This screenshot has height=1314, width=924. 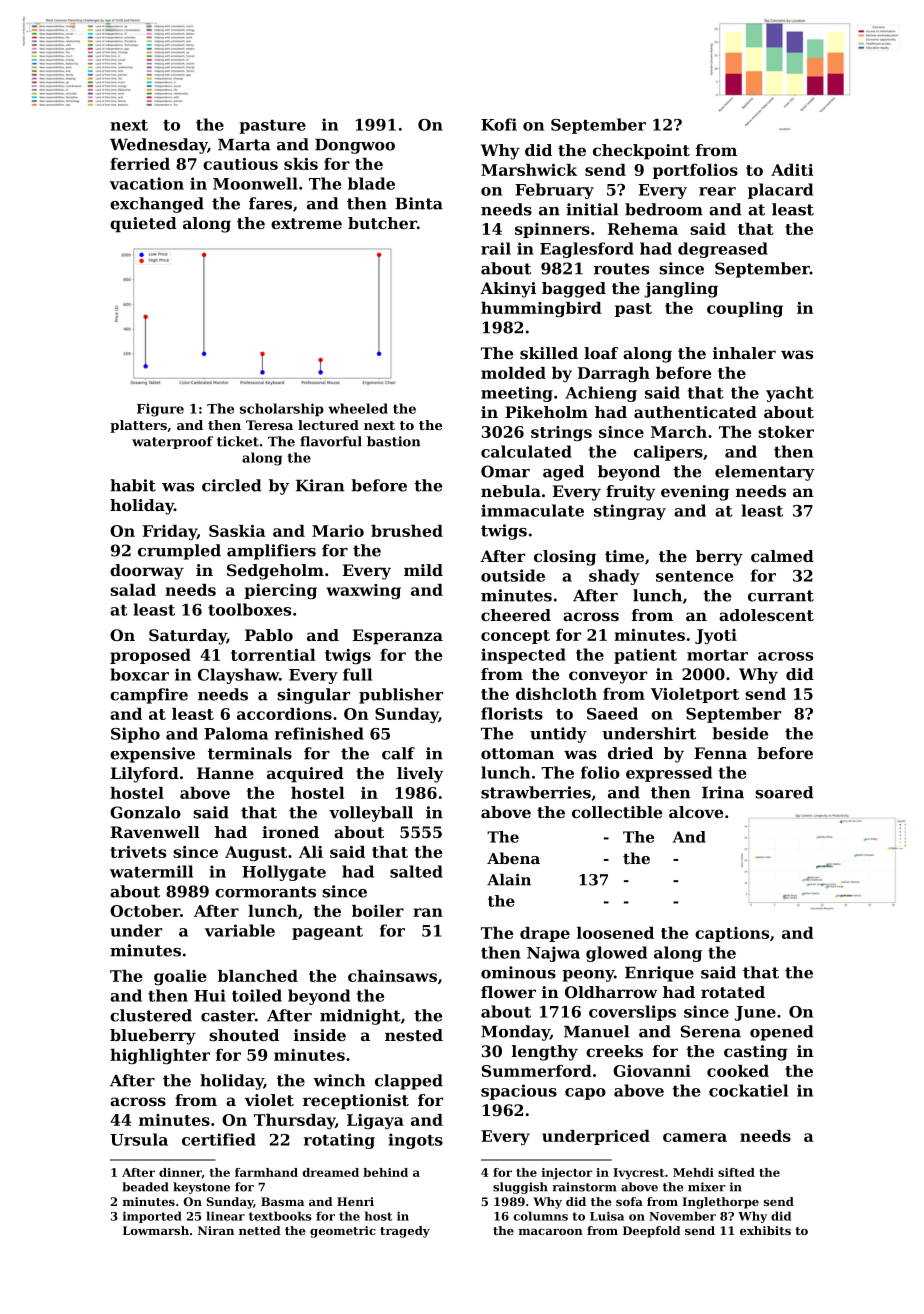 I want to click on Gonzalo, so click(x=145, y=812).
